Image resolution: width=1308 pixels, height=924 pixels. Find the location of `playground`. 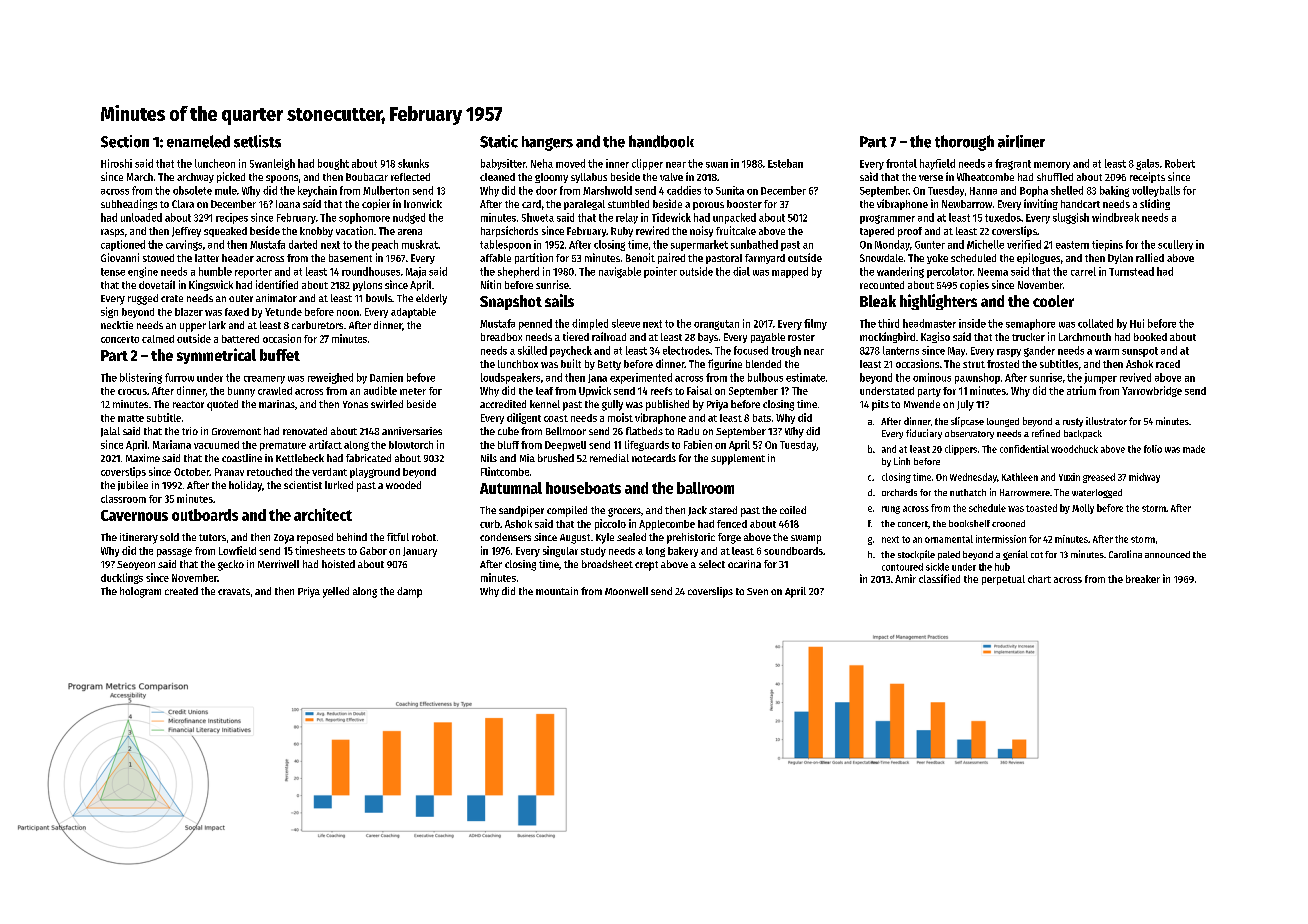

playground is located at coordinates (375, 473).
